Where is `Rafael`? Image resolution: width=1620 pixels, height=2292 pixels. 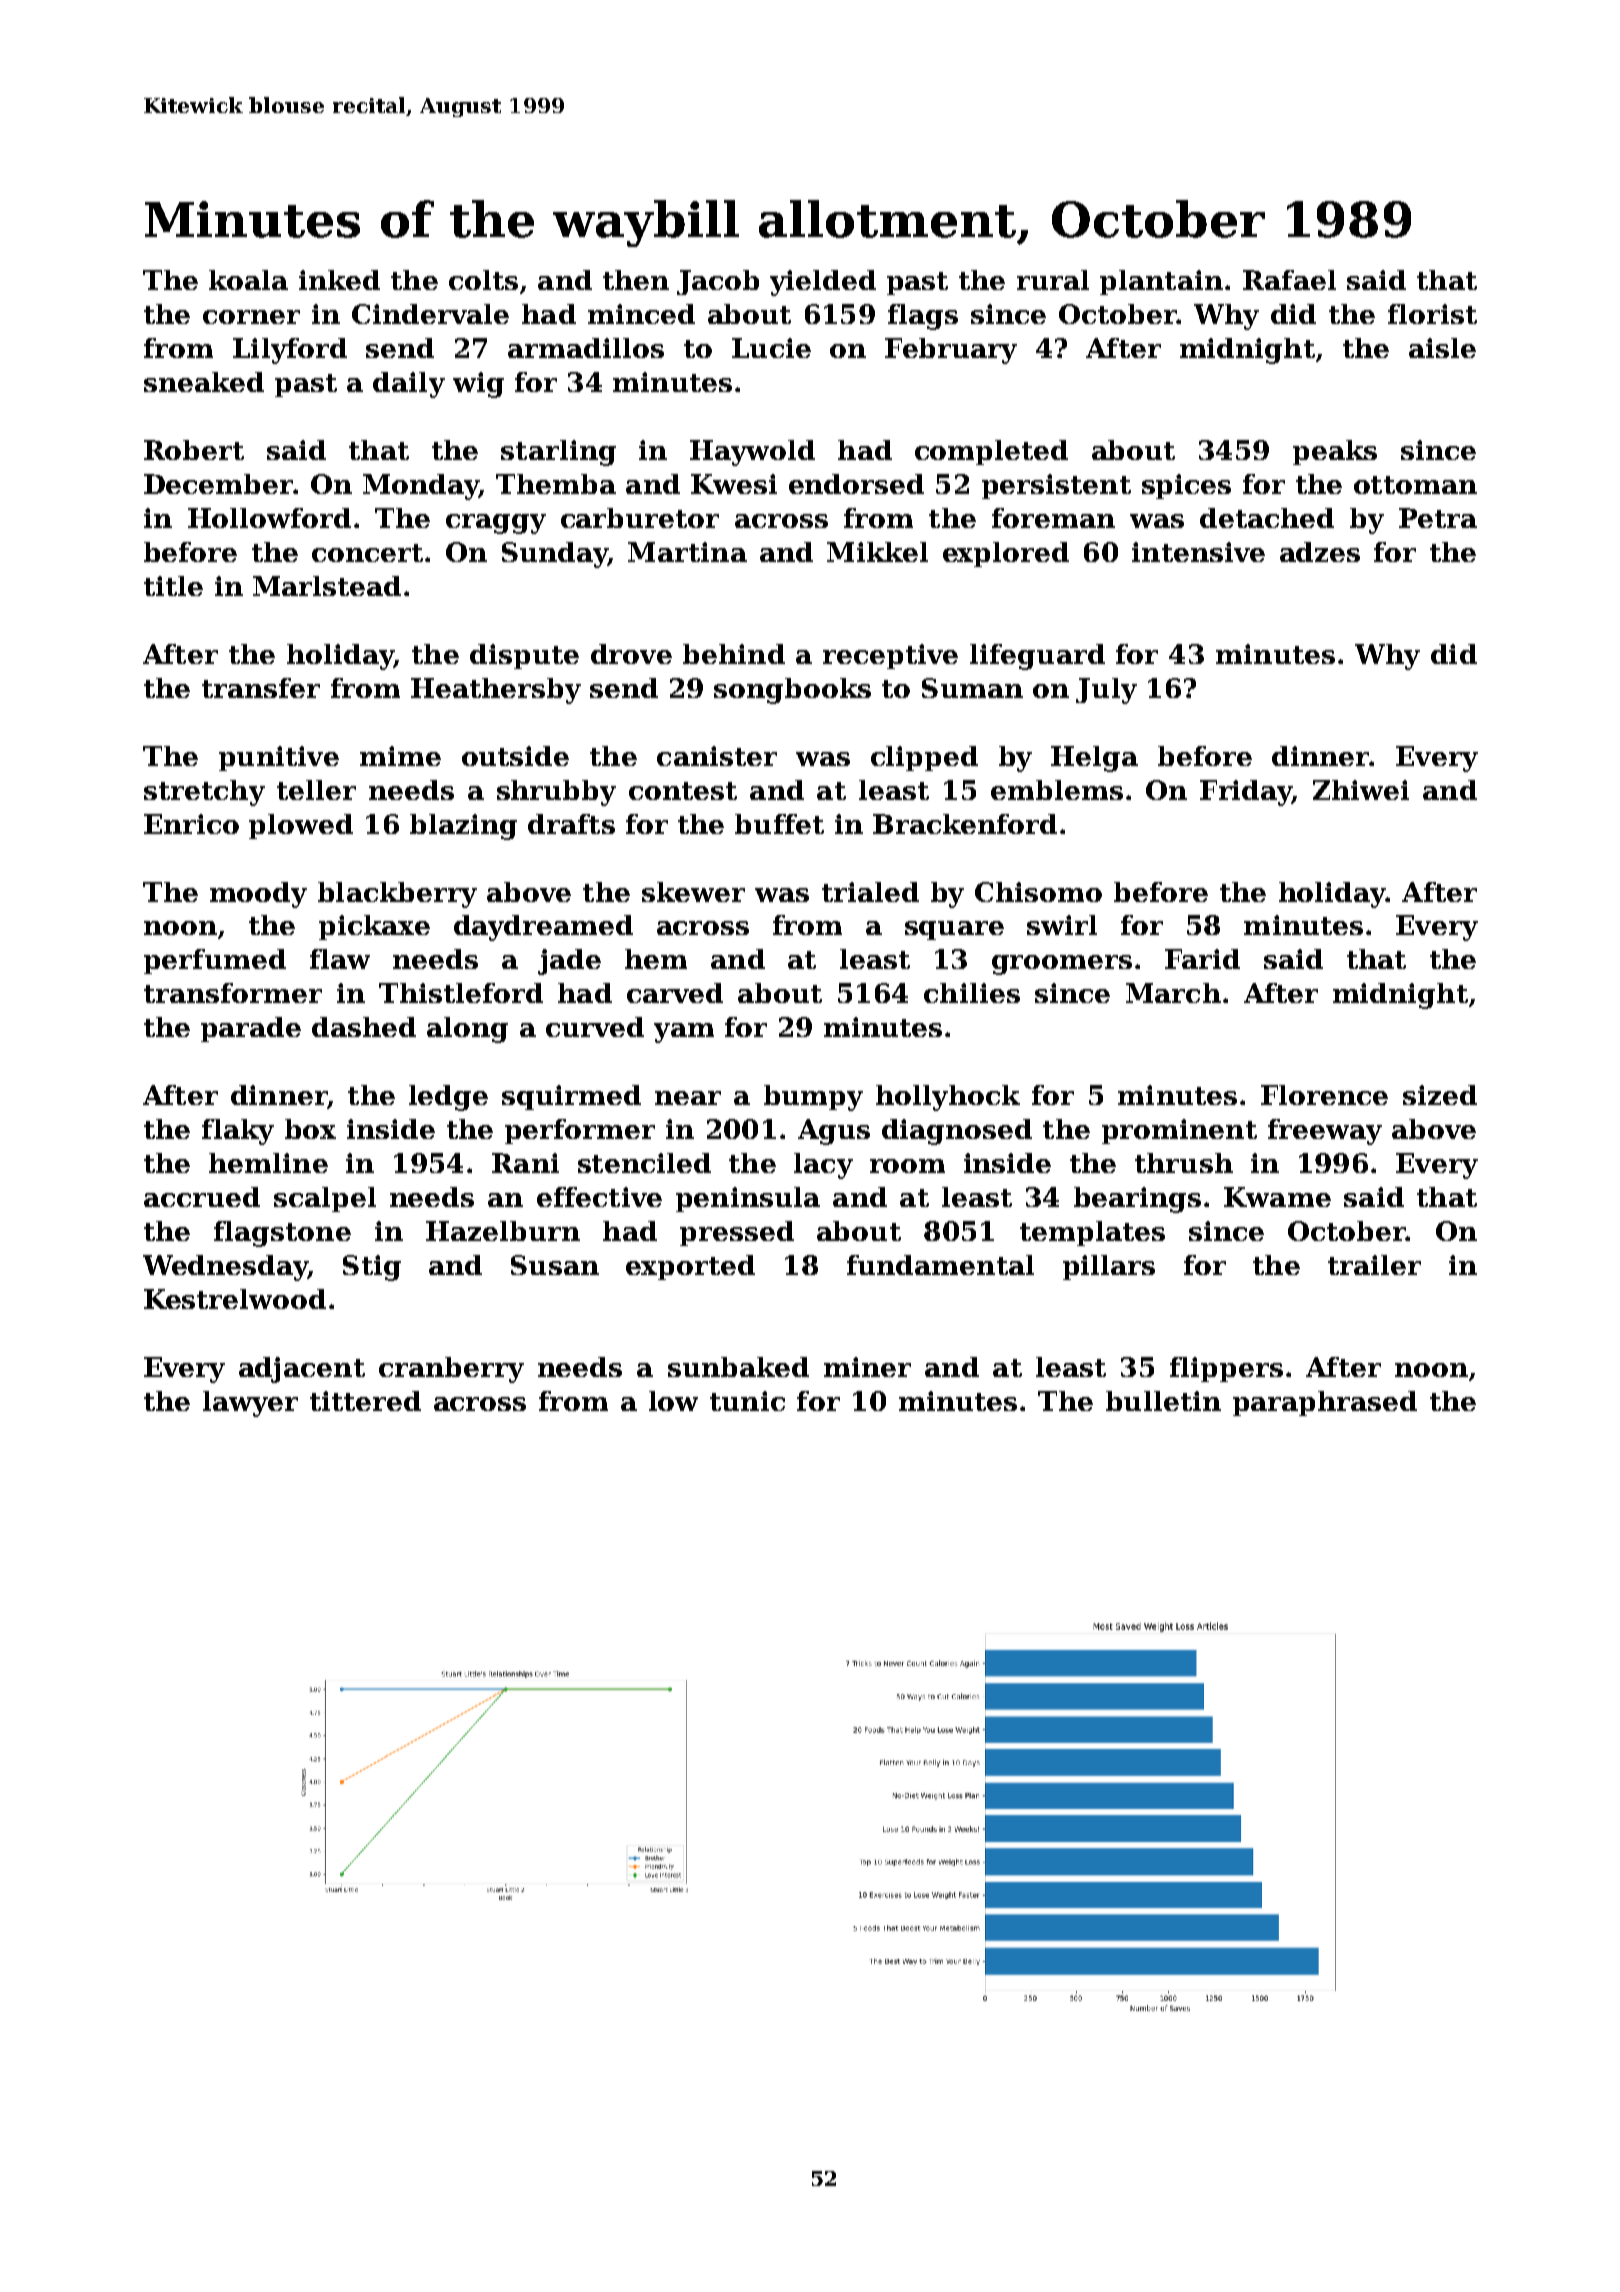 Rafael is located at coordinates (1289, 280).
